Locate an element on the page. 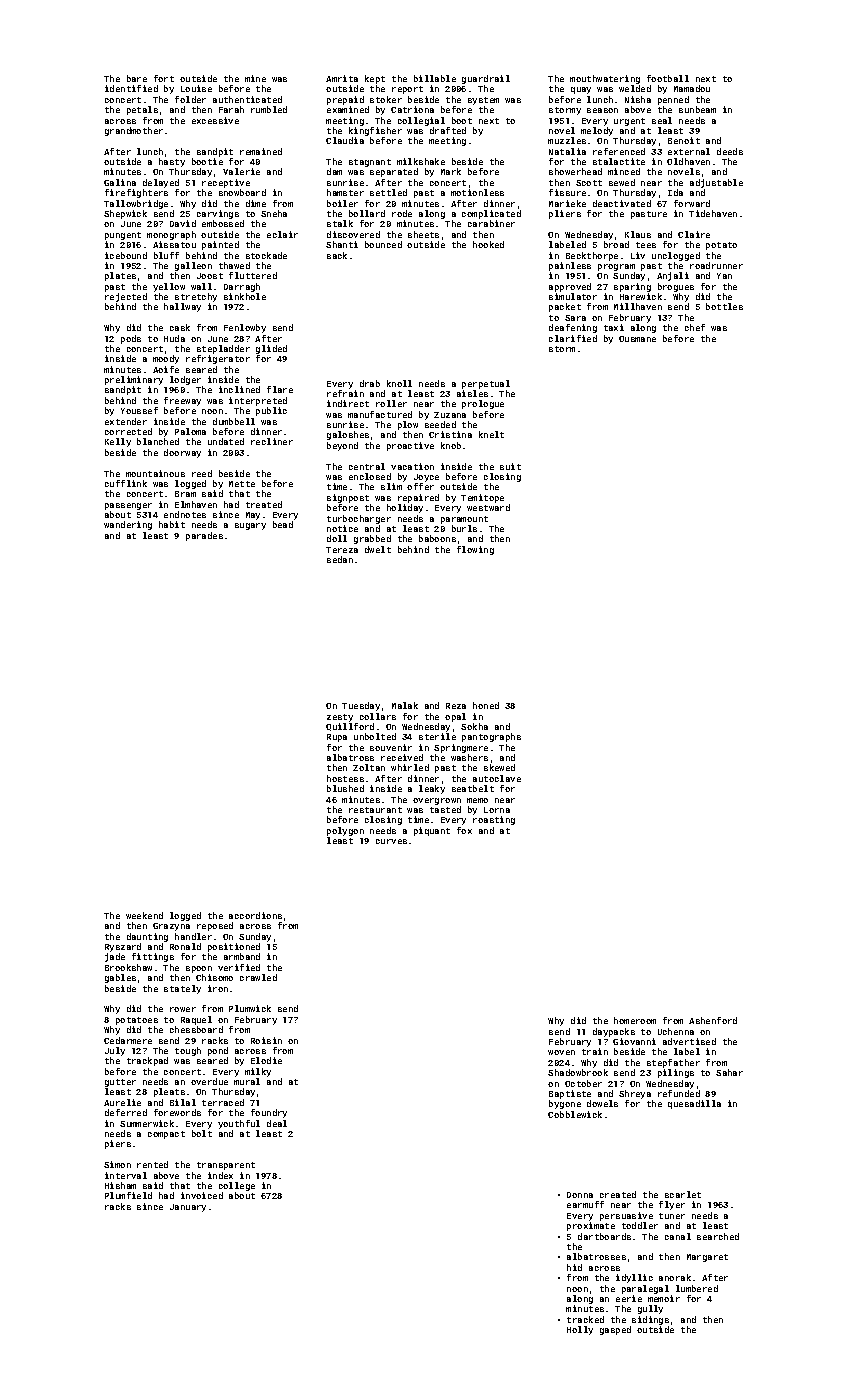 The image size is (849, 1400). indirect is located at coordinates (348, 403).
